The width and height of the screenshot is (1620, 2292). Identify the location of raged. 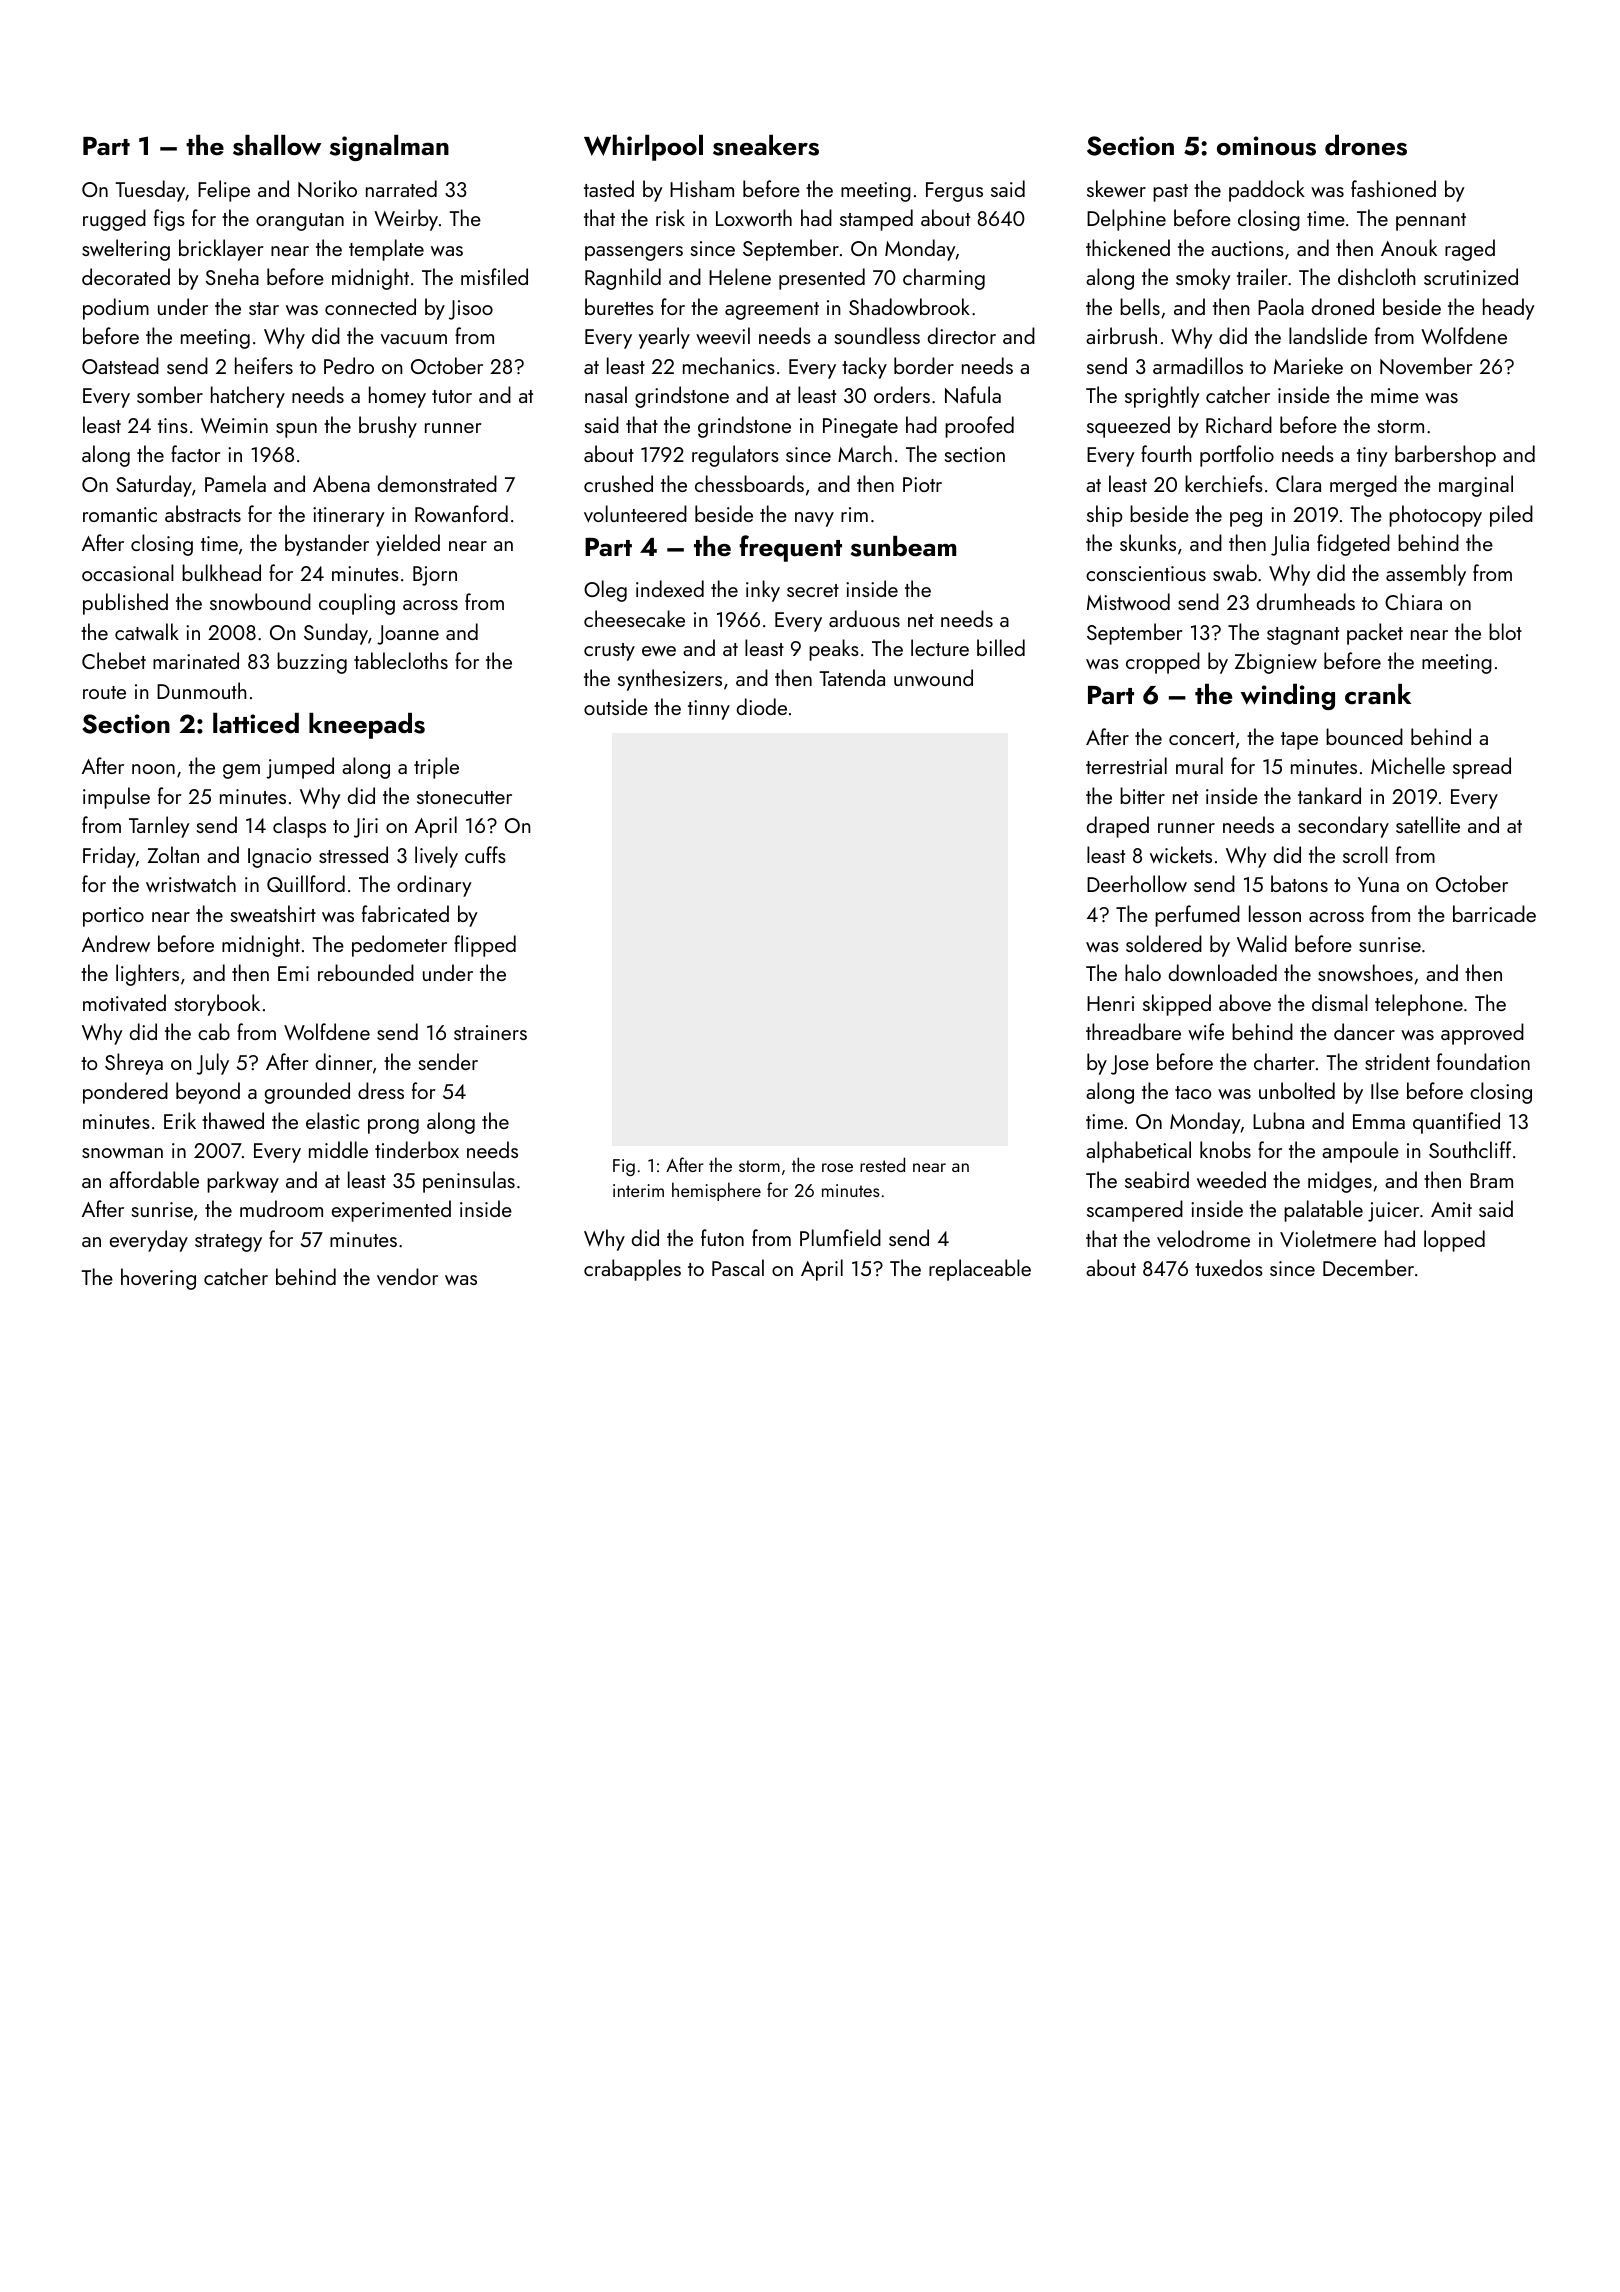
(1470, 250).
